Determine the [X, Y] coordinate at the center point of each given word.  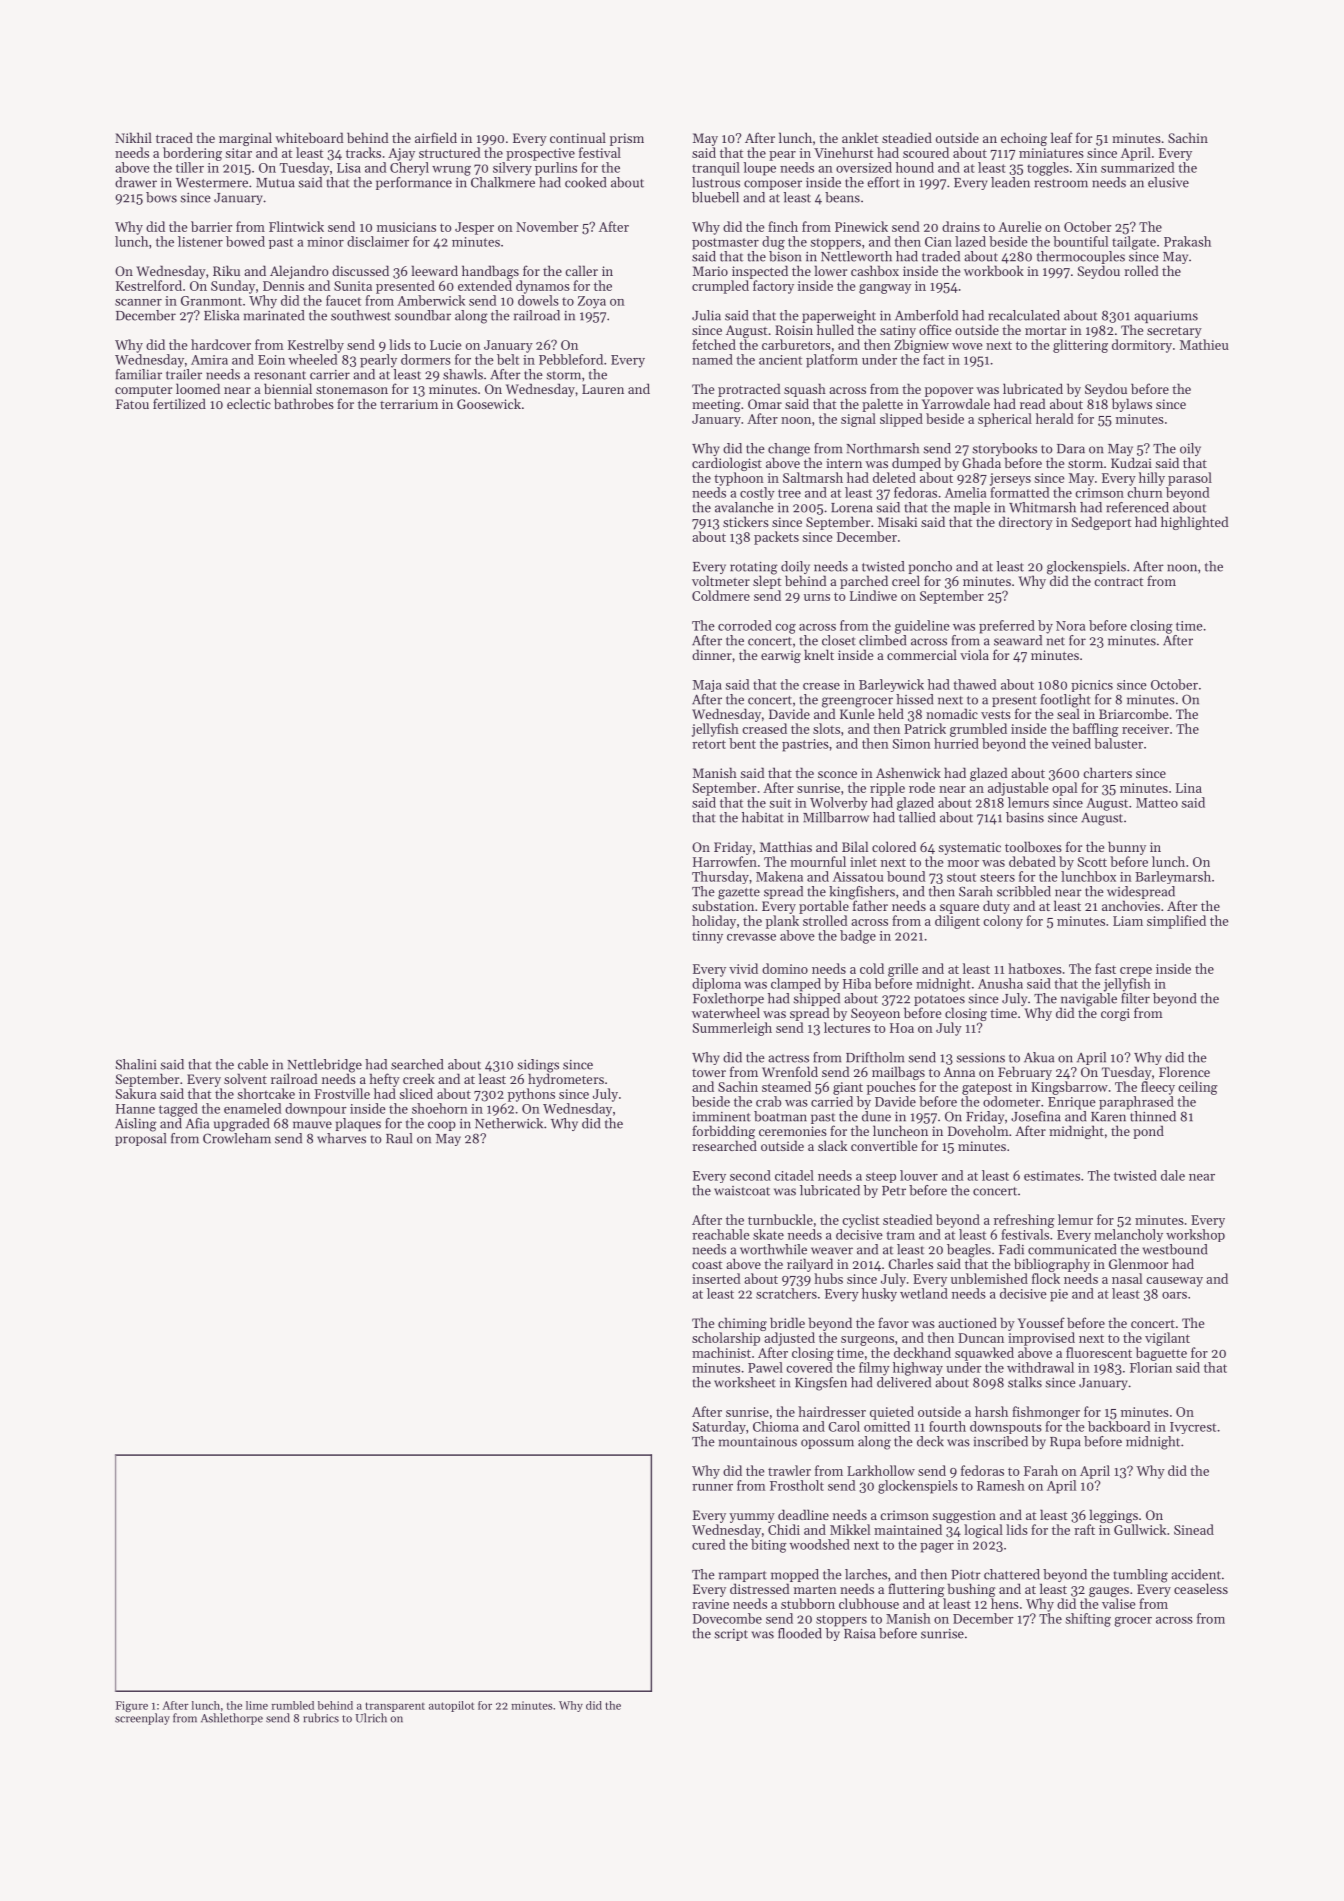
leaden [1010, 182]
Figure [132, 1706]
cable [253, 1064]
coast [707, 1265]
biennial [288, 388]
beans [842, 197]
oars [1174, 1295]
